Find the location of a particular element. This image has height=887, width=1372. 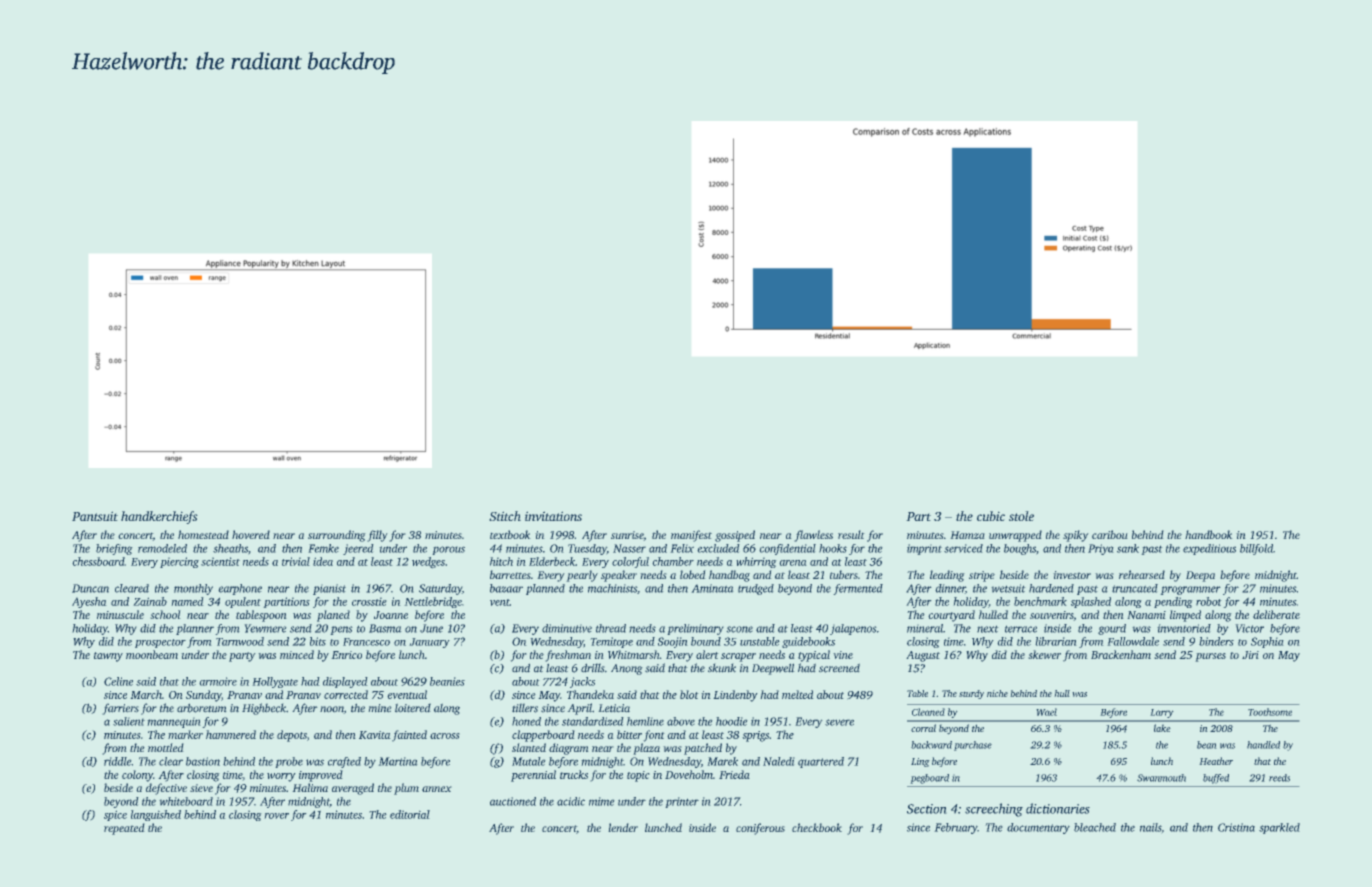

arboretum is located at coordinates (202, 708).
